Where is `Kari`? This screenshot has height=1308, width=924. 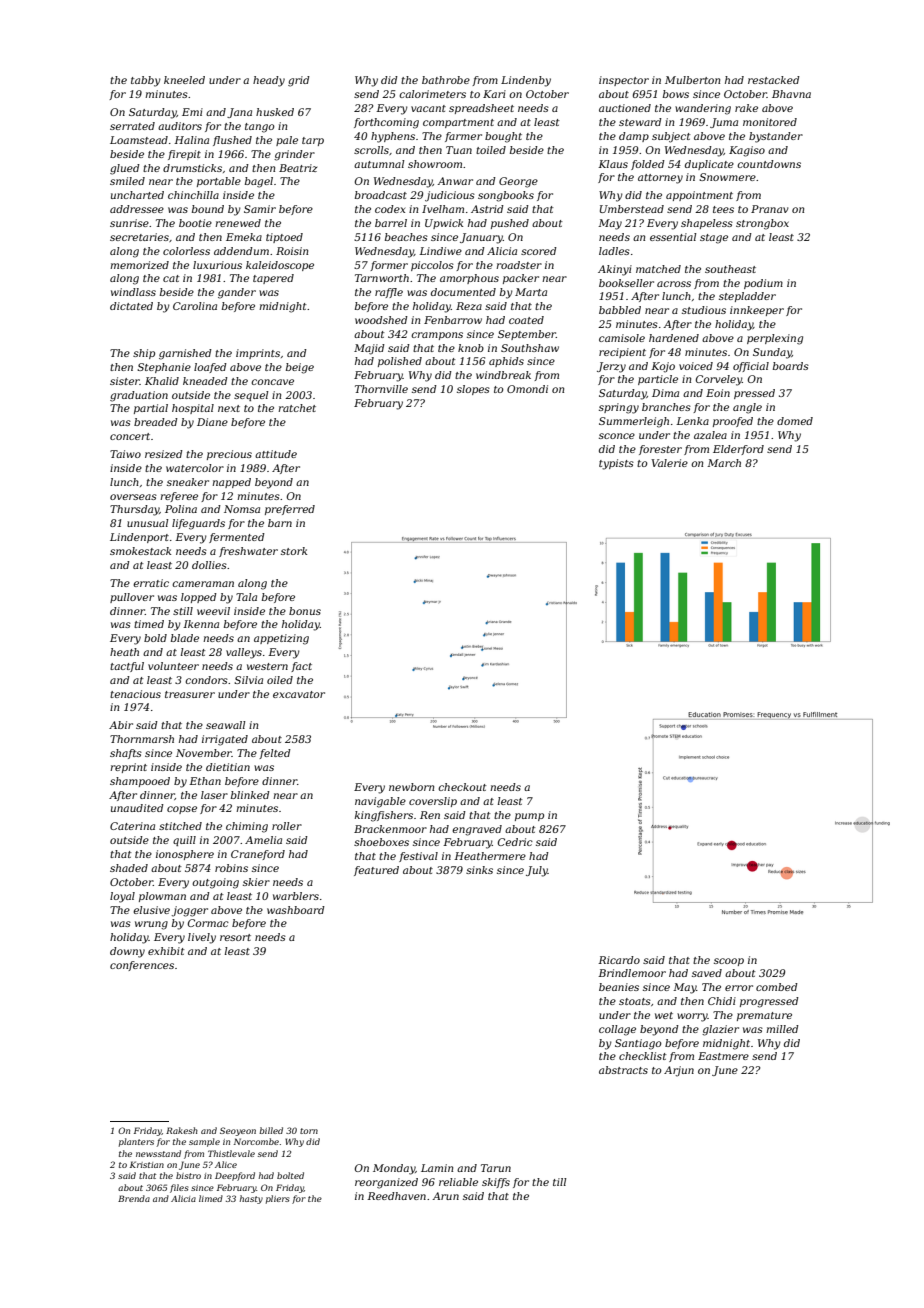 Kari is located at coordinates (494, 94).
